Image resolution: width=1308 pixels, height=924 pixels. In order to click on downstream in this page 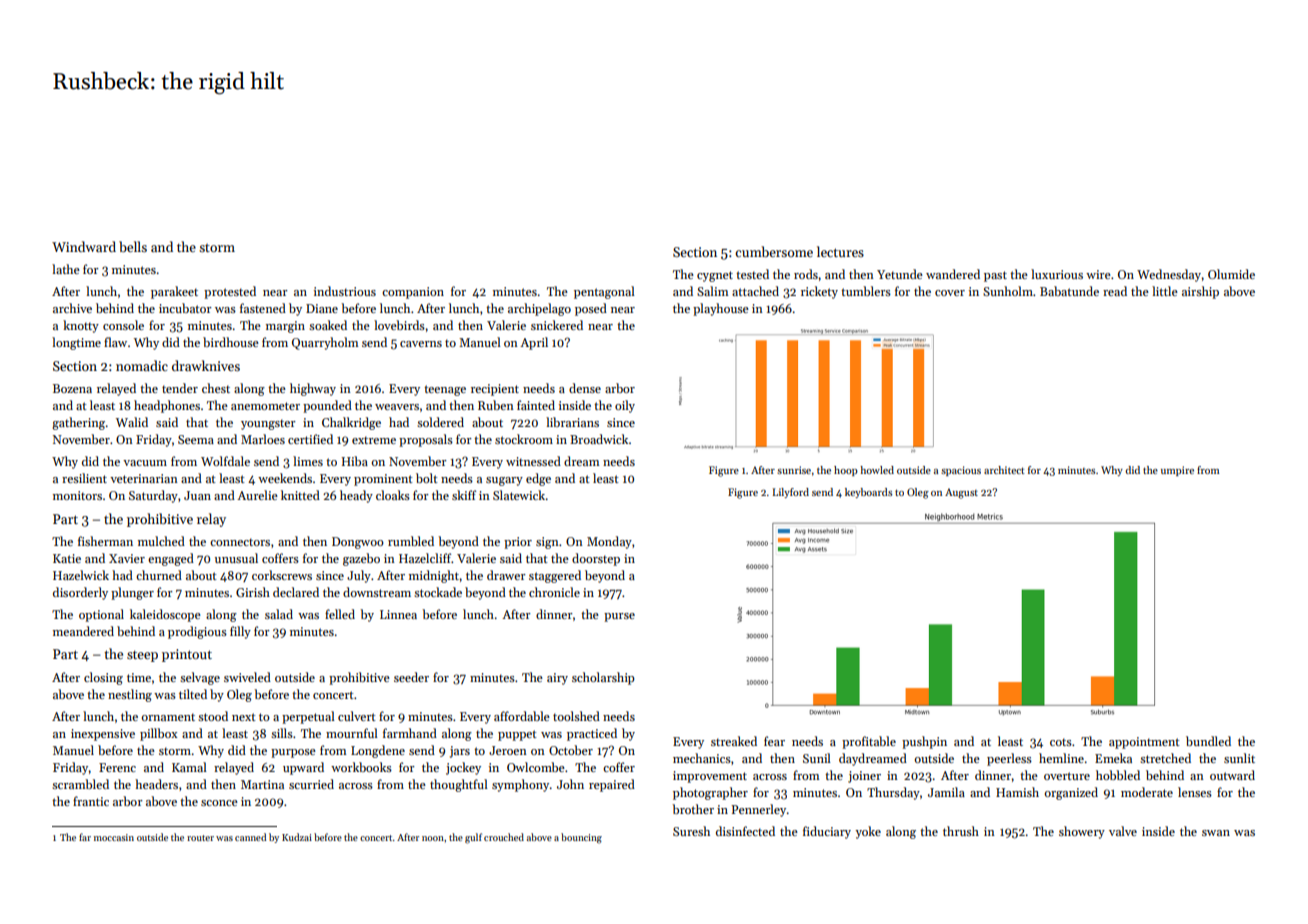, I will do `click(377, 592)`.
